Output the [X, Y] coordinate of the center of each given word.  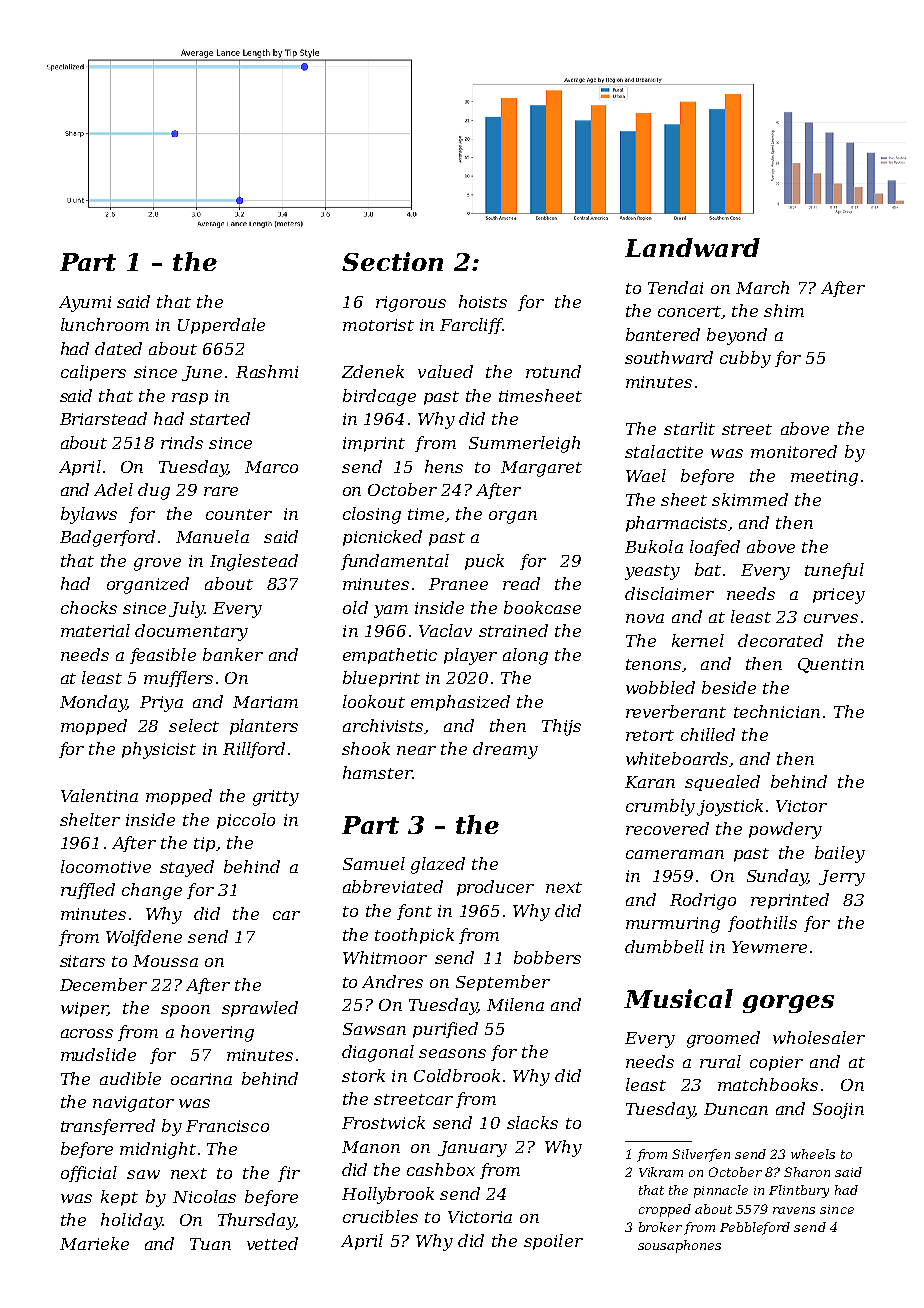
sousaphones [679, 1246]
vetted [272, 1243]
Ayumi [85, 304]
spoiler [553, 1242]
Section [392, 261]
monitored [794, 451]
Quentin [831, 665]
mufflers [178, 679]
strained [513, 630]
